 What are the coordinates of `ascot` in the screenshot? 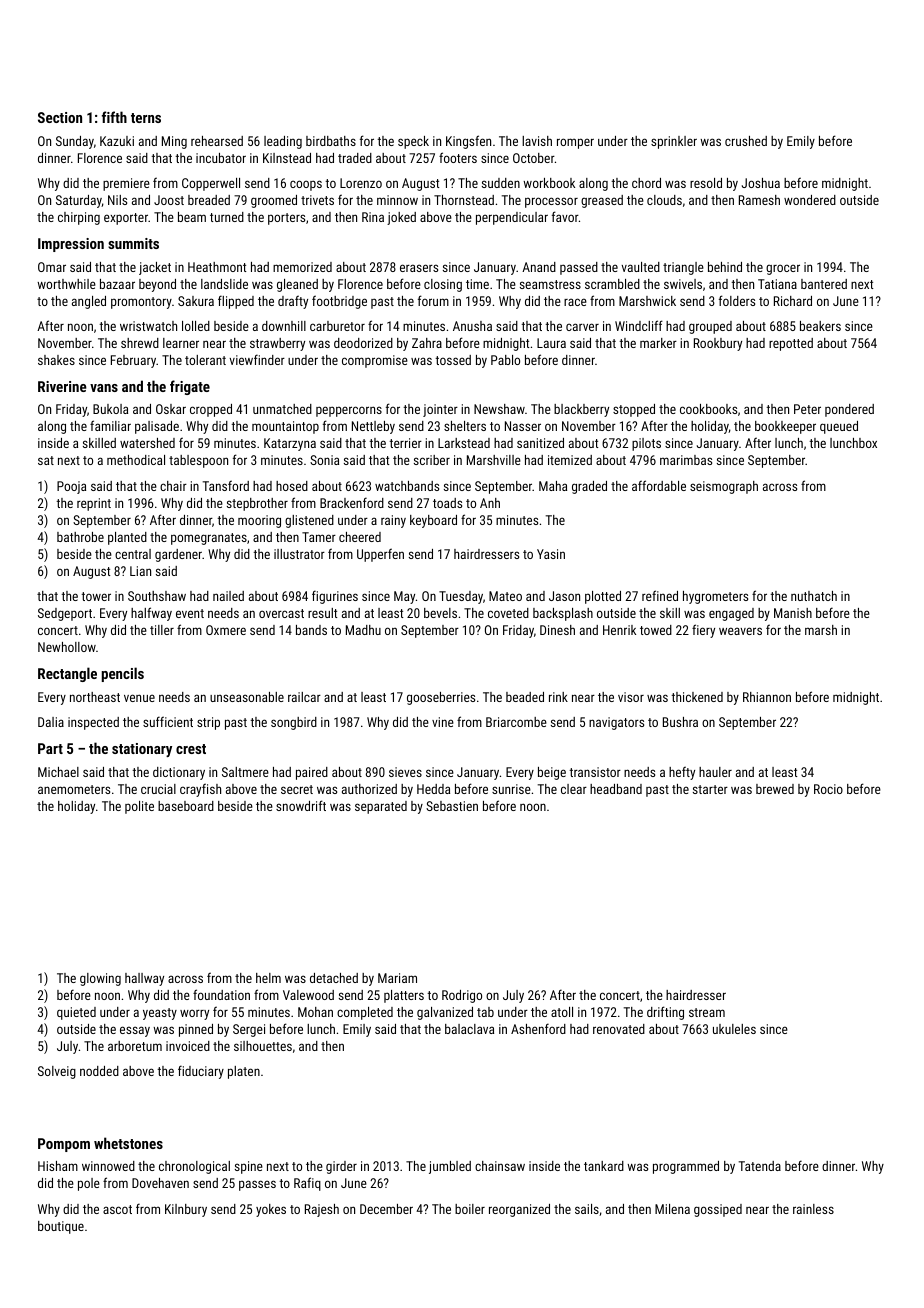 It's located at (117, 1209).
